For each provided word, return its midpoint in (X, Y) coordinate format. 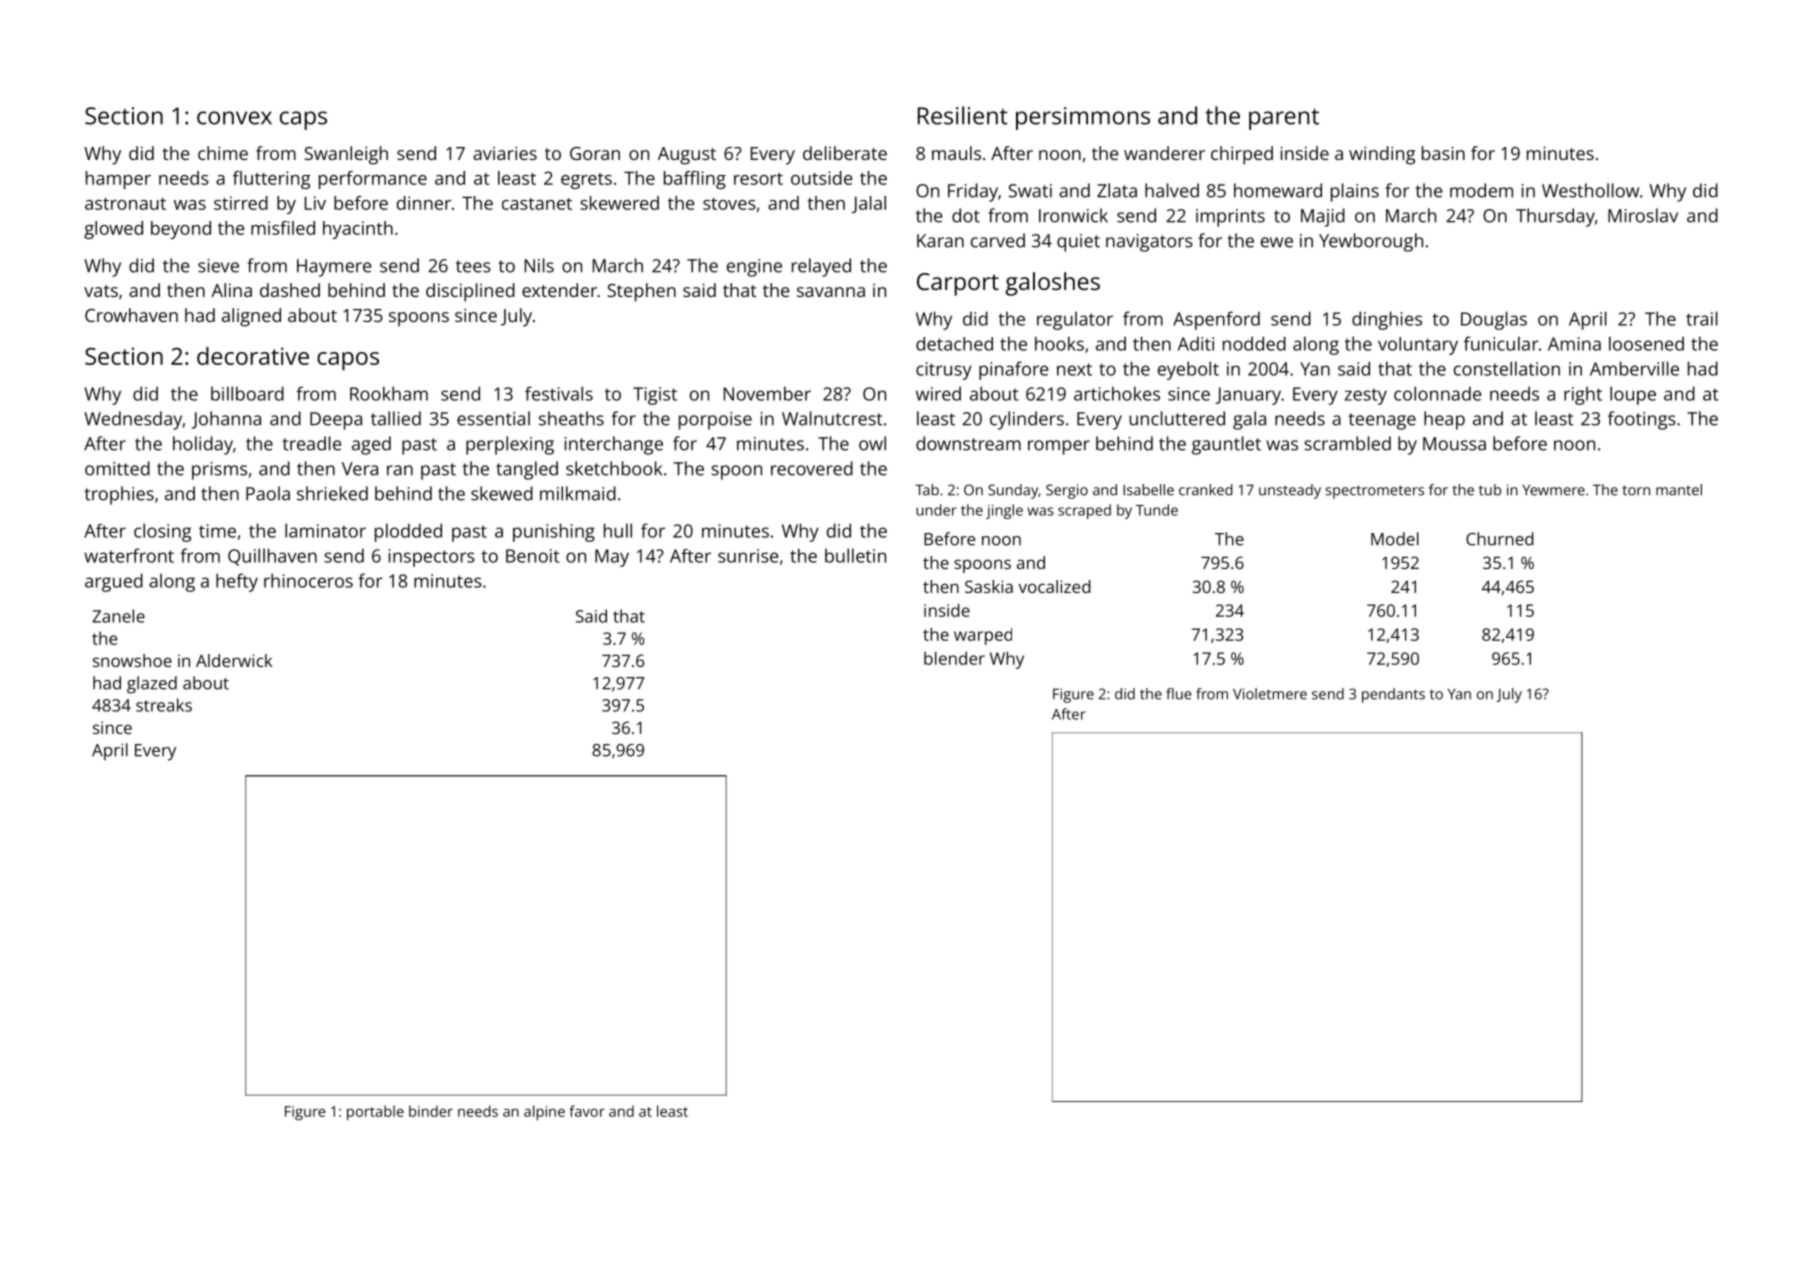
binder (431, 1111)
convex (234, 118)
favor (587, 1111)
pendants (1393, 695)
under (936, 510)
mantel (1679, 490)
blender (954, 658)
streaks (164, 705)
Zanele (118, 616)
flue (1178, 694)
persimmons (1083, 118)
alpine (544, 1113)
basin (1443, 153)
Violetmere (1270, 694)
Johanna (226, 420)
